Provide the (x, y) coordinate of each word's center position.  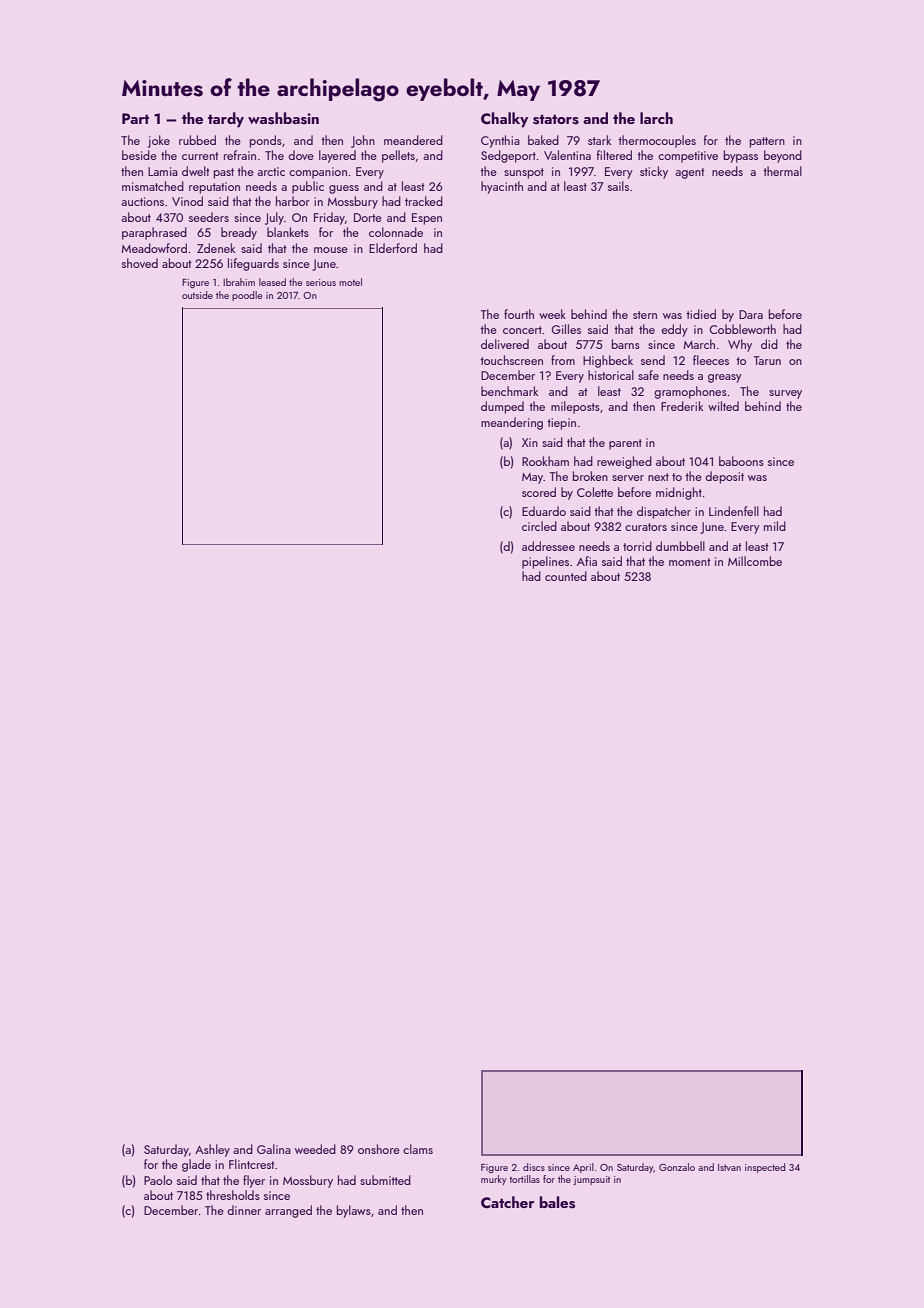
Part (135, 118)
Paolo (158, 1180)
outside (197, 295)
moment (690, 562)
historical (611, 375)
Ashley (212, 1150)
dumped (502, 407)
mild (775, 526)
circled (539, 526)
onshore (379, 1149)
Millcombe (755, 561)
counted (566, 576)
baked (543, 140)
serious (321, 282)
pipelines (545, 562)
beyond (783, 156)
